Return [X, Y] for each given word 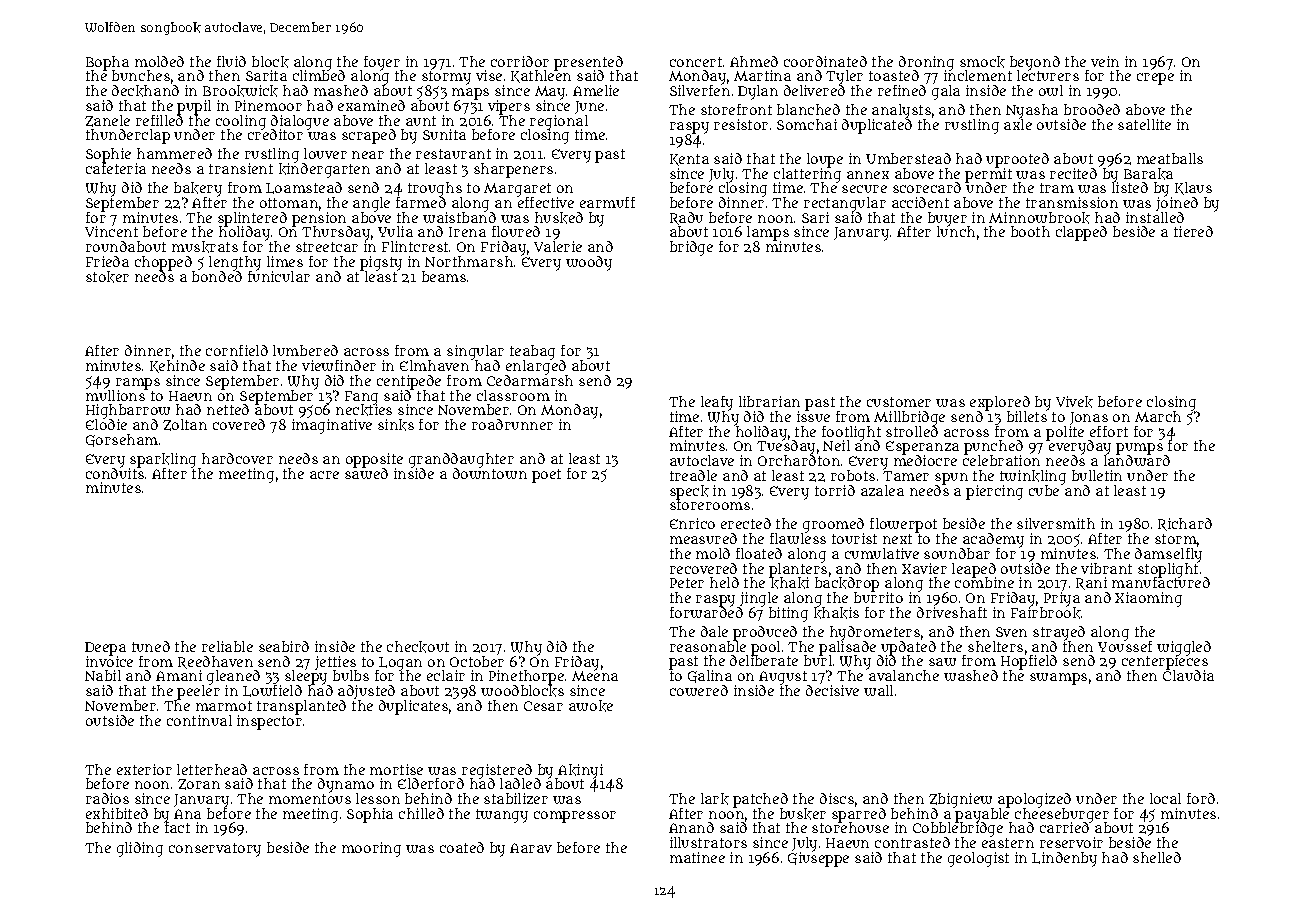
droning [926, 63]
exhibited [117, 813]
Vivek [1074, 402]
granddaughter [461, 460]
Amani [179, 675]
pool [765, 648]
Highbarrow [128, 411]
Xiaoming [1148, 599]
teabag [532, 353]
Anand [691, 827]
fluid [231, 61]
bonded [217, 276]
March [1158, 416]
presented [588, 63]
